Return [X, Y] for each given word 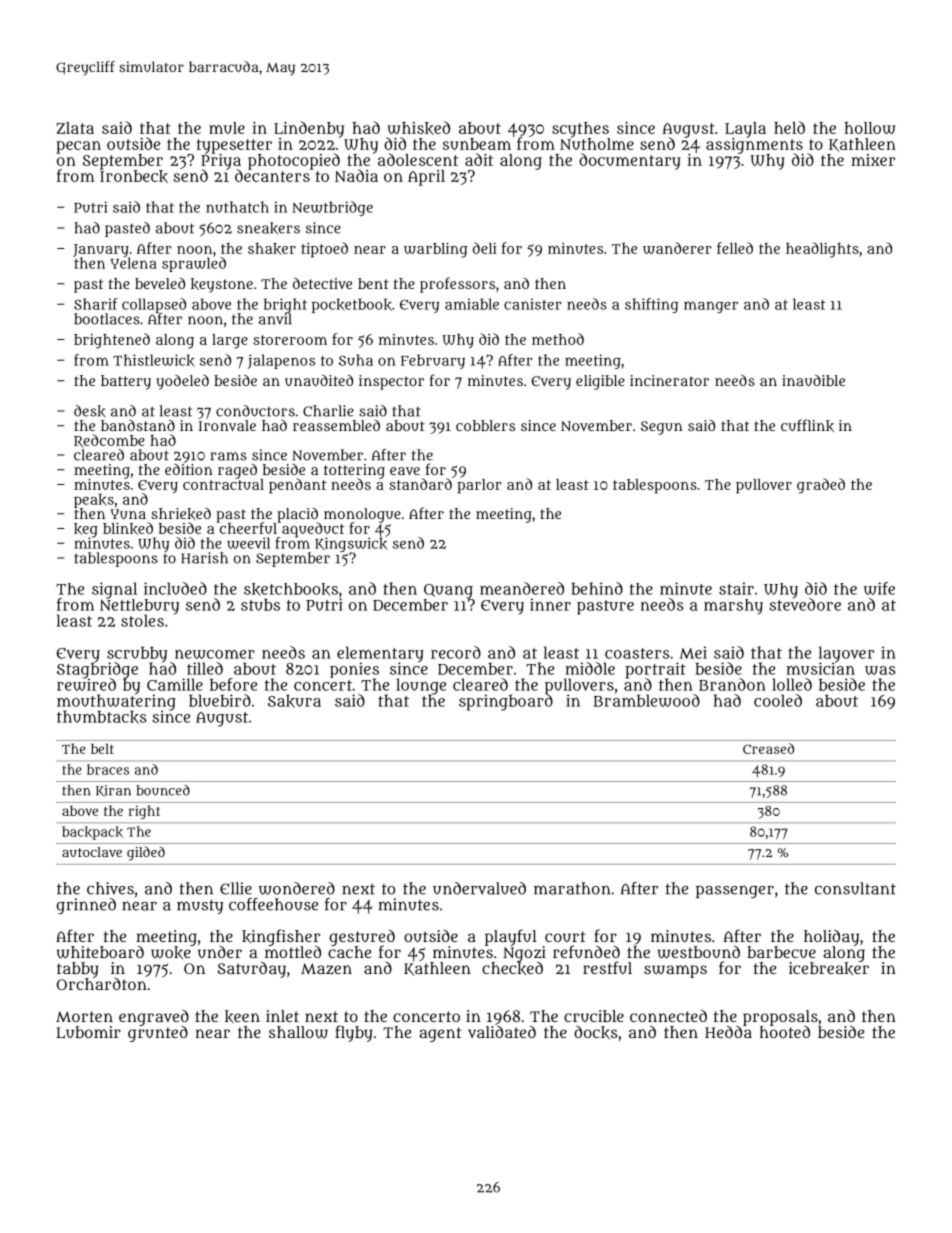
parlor [479, 486]
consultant [855, 888]
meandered [522, 588]
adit [479, 159]
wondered [297, 888]
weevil [248, 543]
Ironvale [227, 425]
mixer [873, 160]
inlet [282, 1016]
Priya [221, 162]
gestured [362, 938]
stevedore [805, 604]
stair [736, 588]
